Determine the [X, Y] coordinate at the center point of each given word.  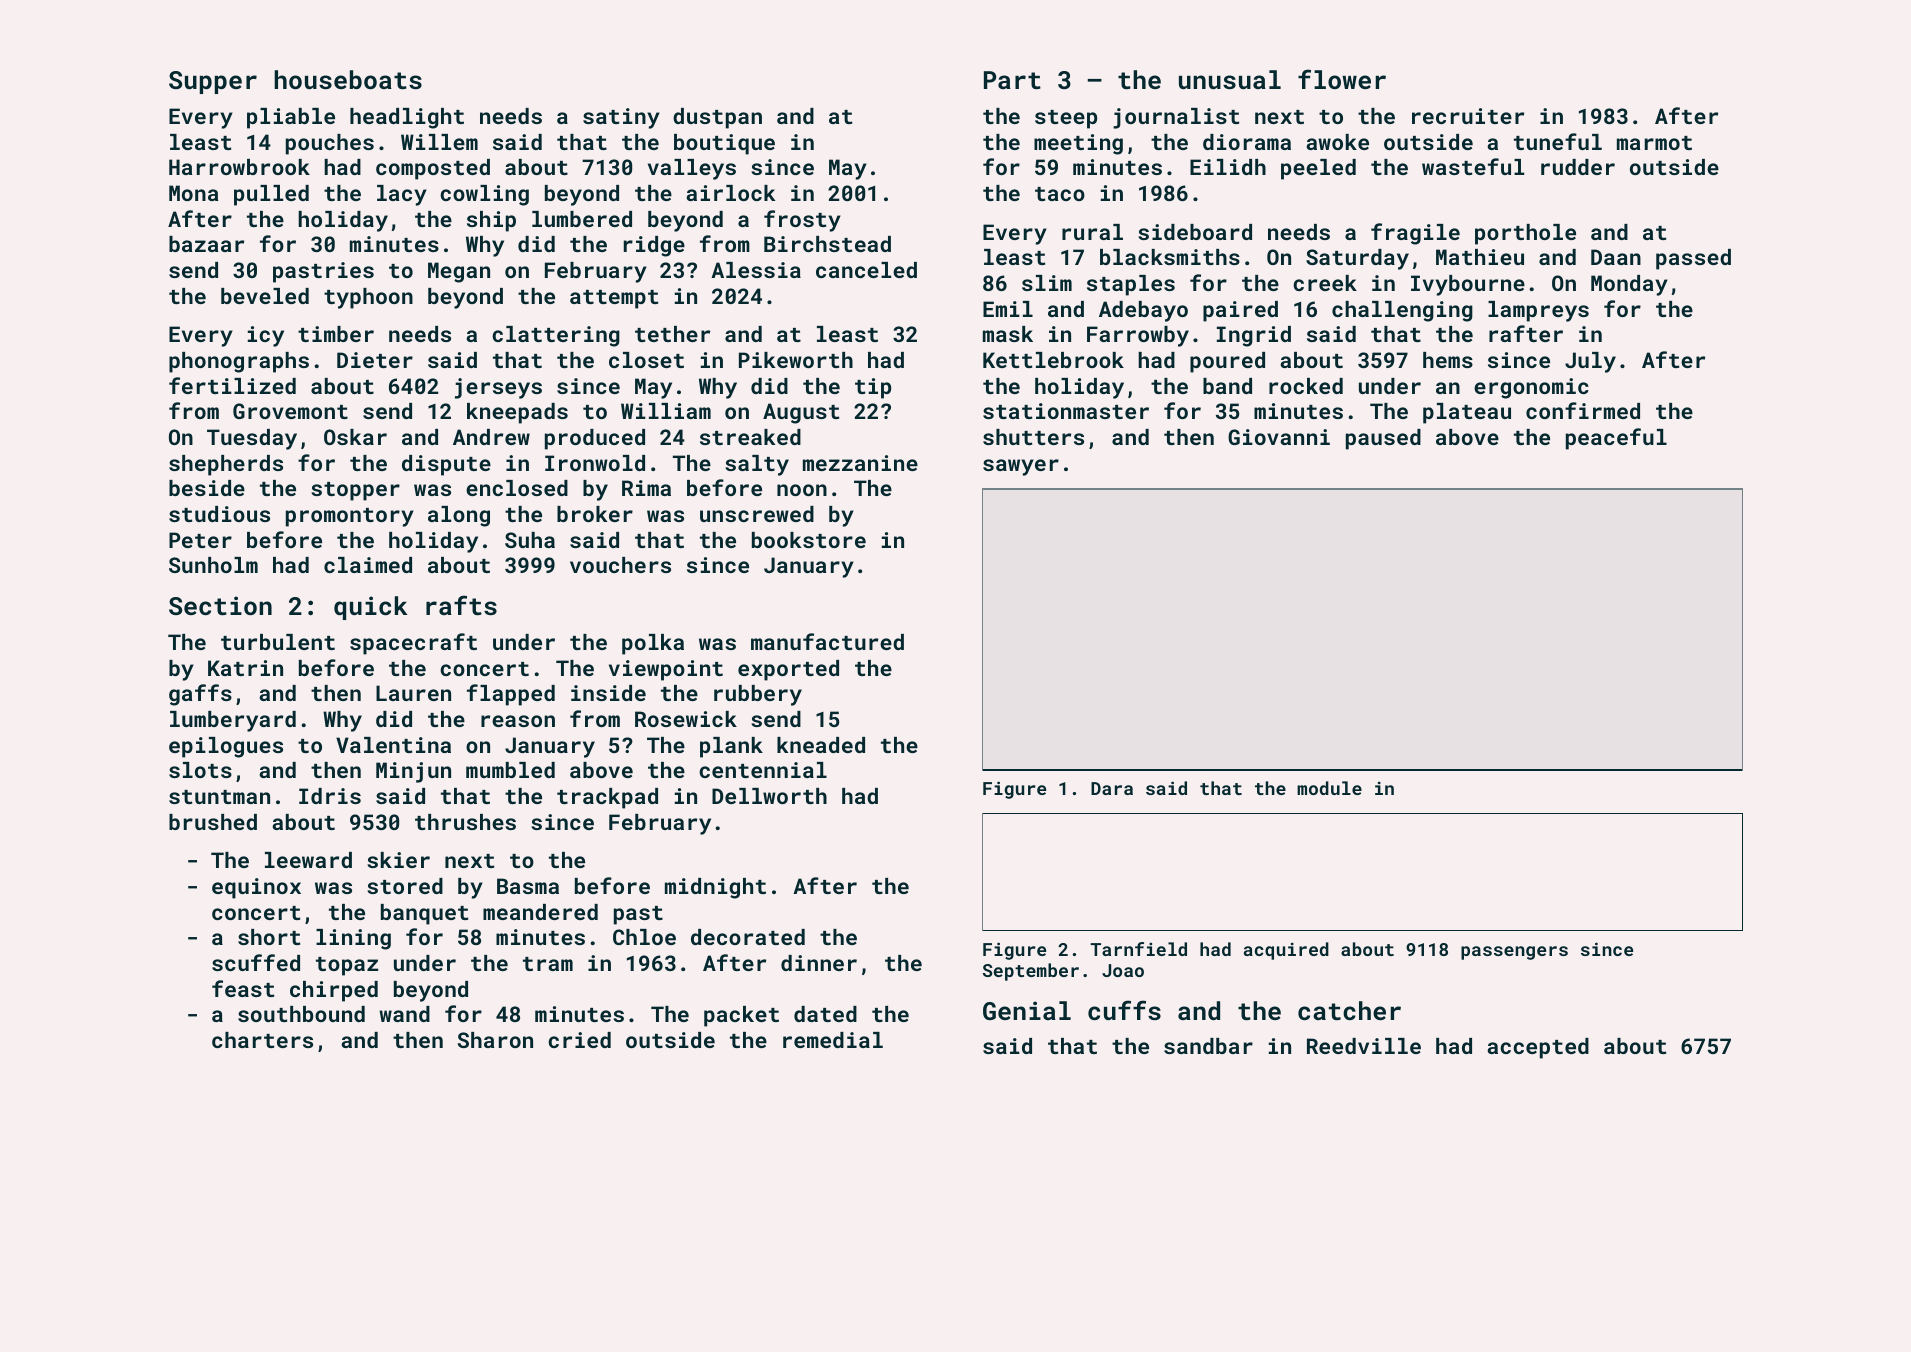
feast [243, 988]
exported [788, 670]
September [1031, 972]
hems [1448, 360]
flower [1342, 79]
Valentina [393, 745]
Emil [1008, 309]
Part [1012, 80]
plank [731, 747]
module [1329, 788]
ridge [654, 246]
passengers [1514, 953]
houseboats [348, 79]
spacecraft [413, 644]
